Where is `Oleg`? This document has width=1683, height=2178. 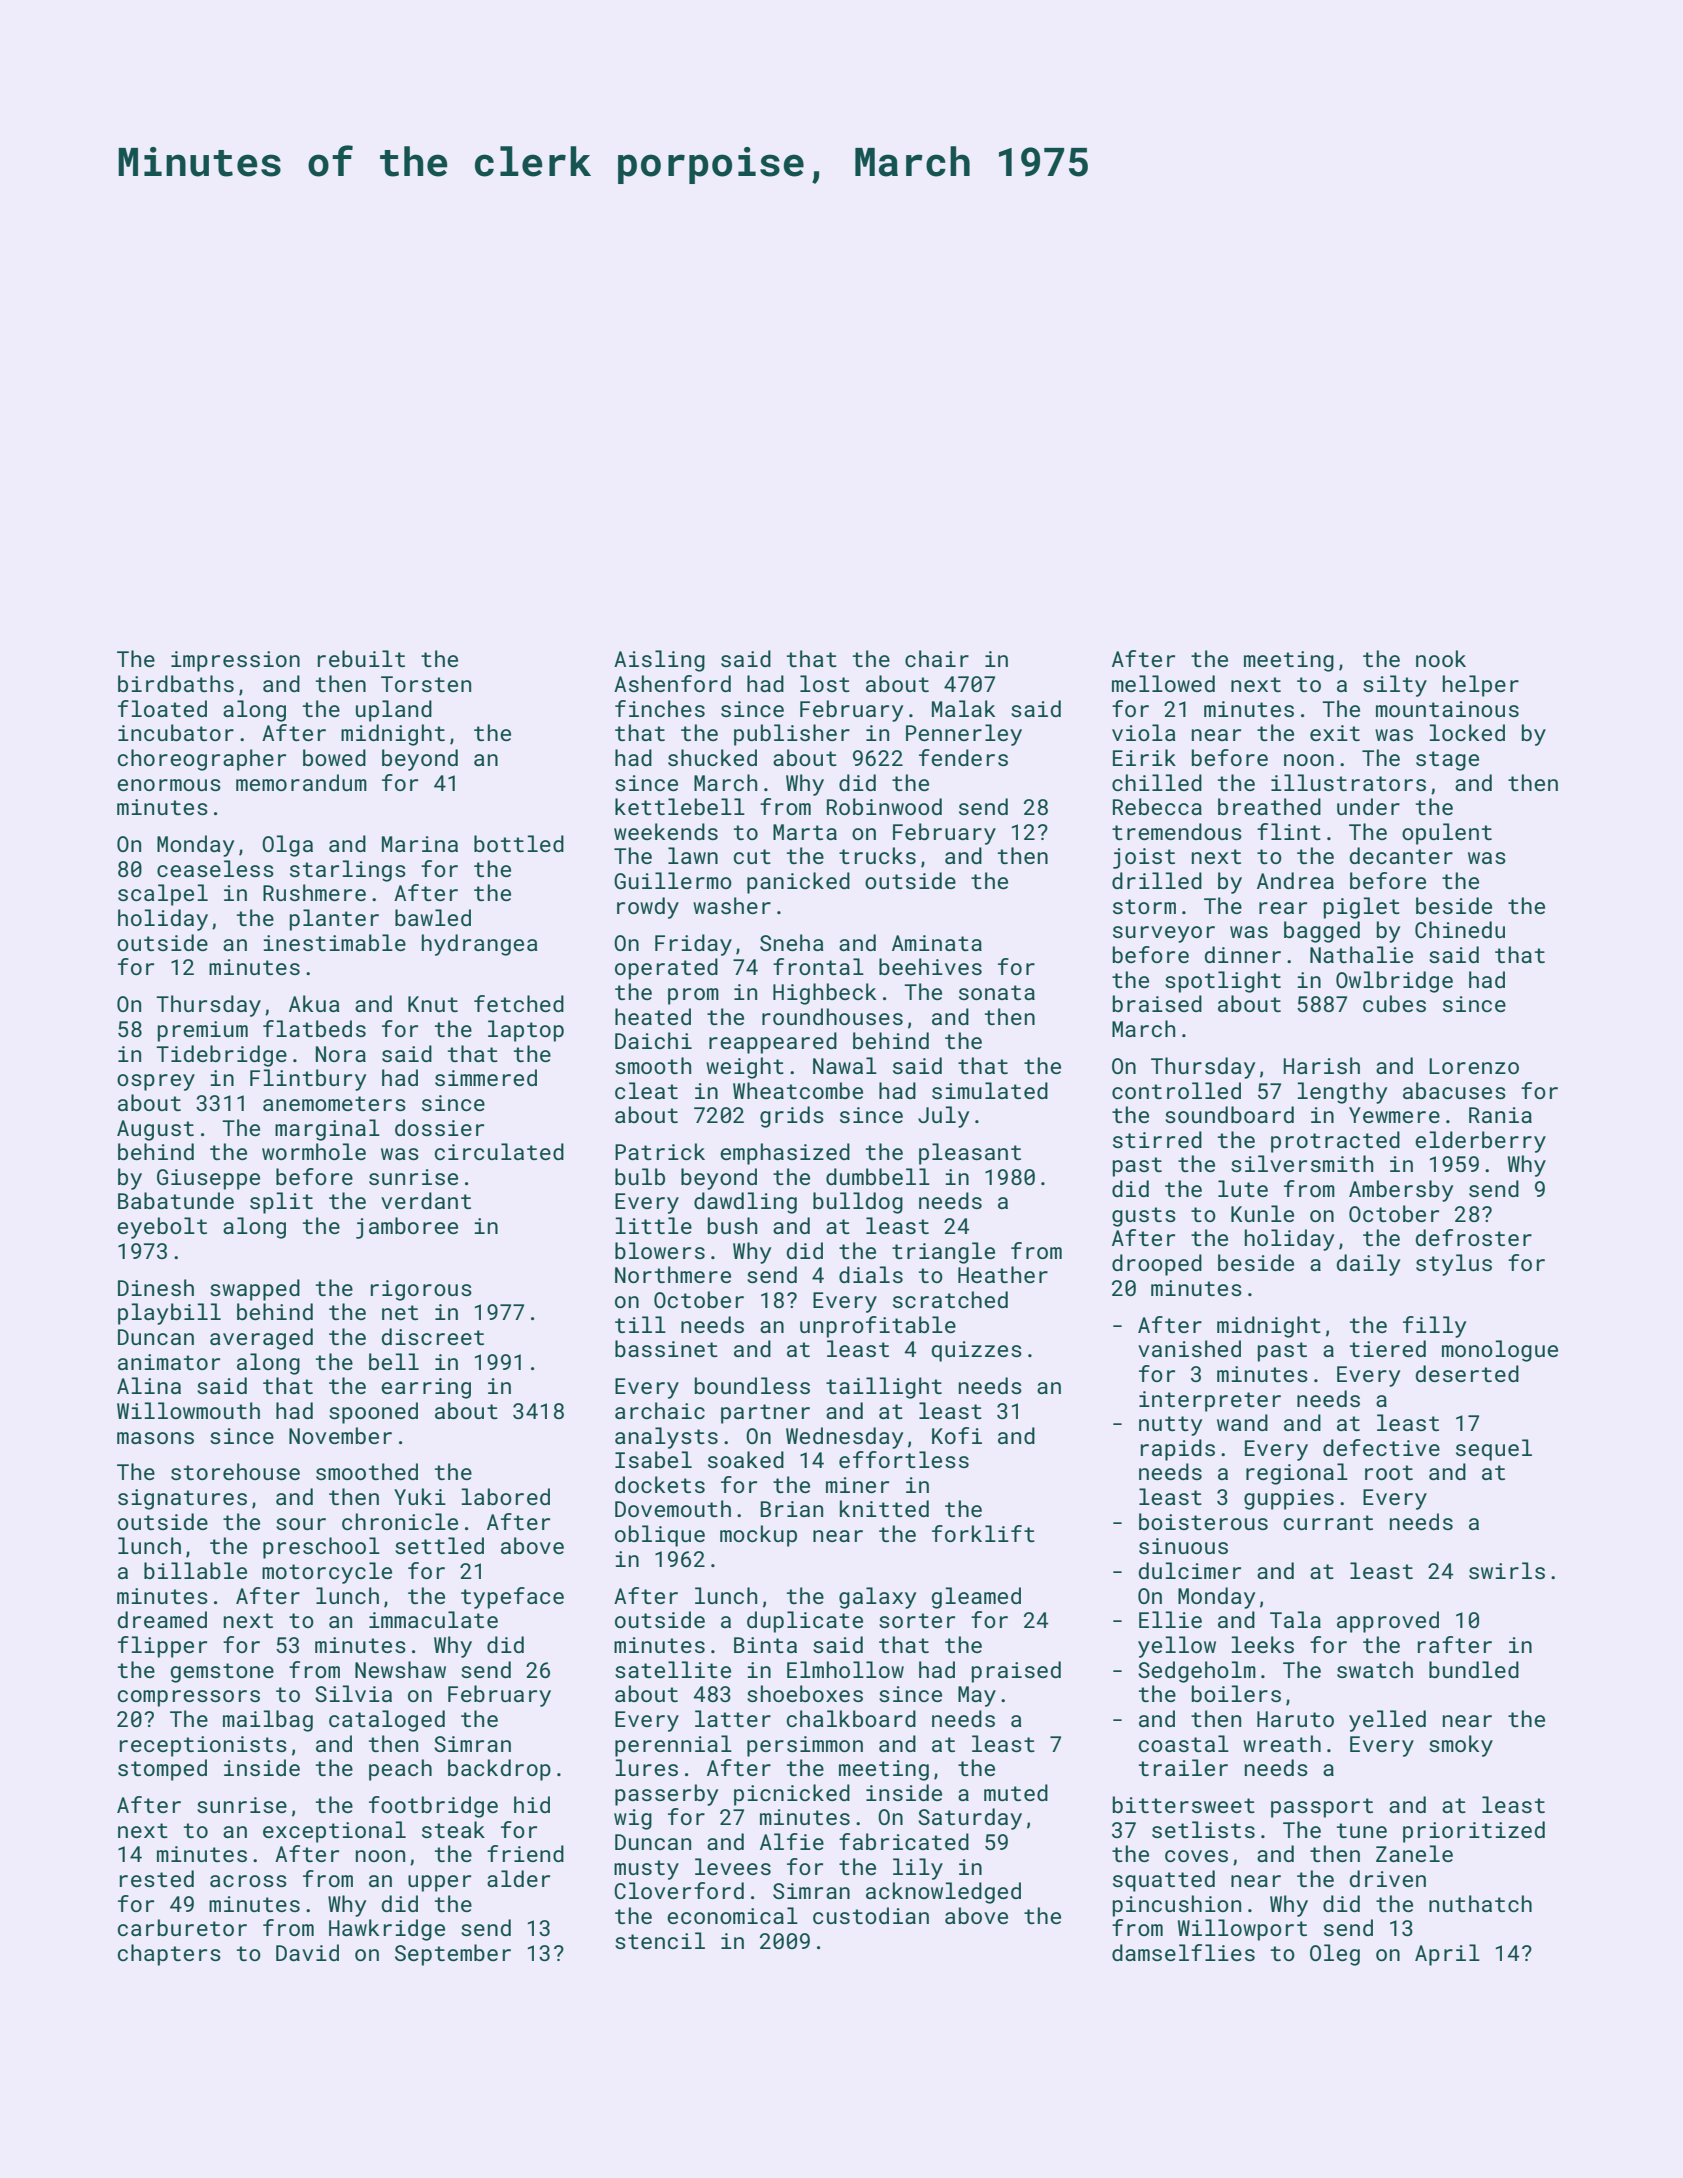
Oleg is located at coordinates (1335, 1955).
